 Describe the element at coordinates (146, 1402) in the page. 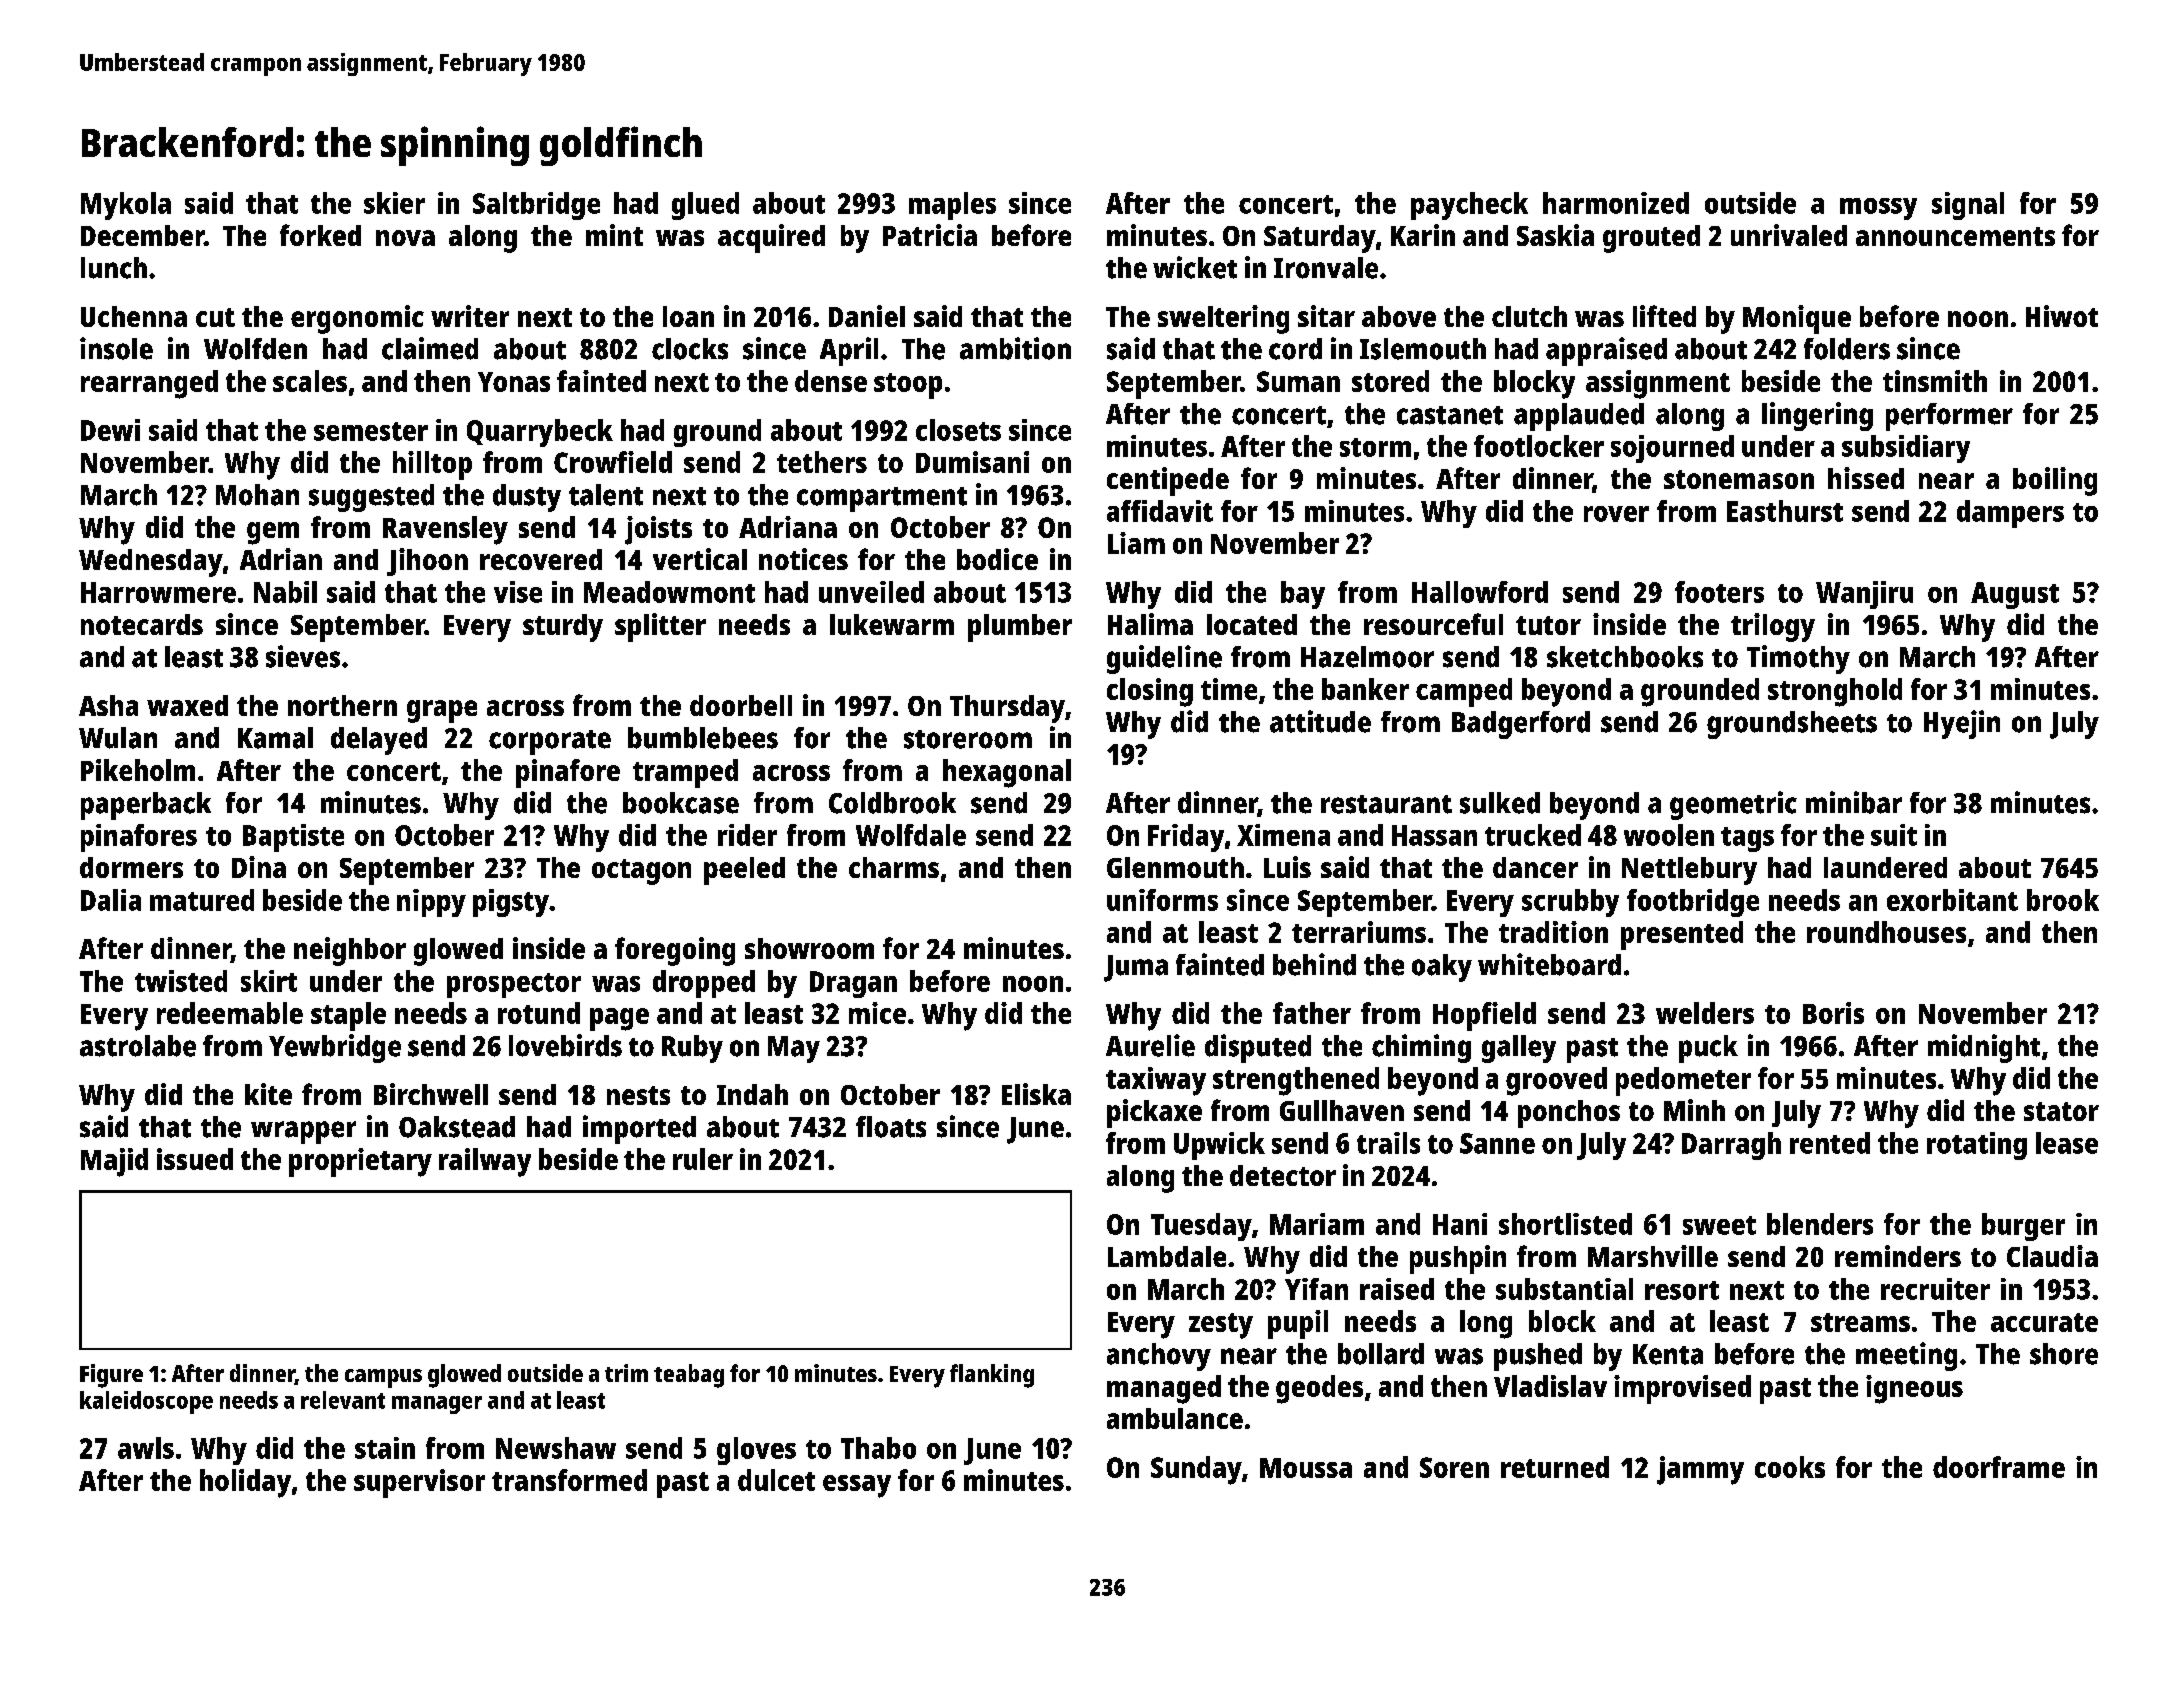

I see `kaleidoscope` at that location.
